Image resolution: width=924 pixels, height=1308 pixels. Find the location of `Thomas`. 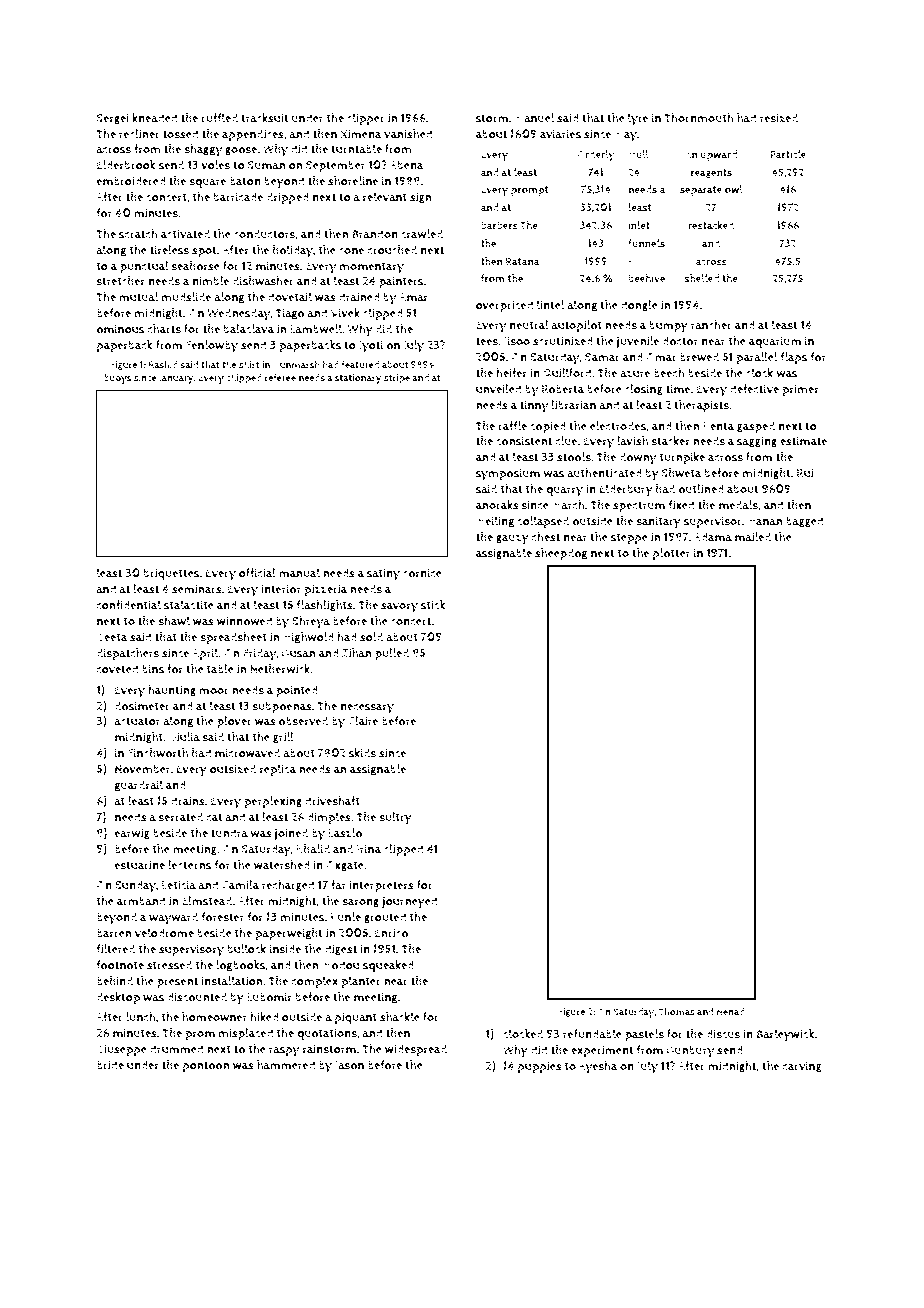

Thomas is located at coordinates (676, 1011).
